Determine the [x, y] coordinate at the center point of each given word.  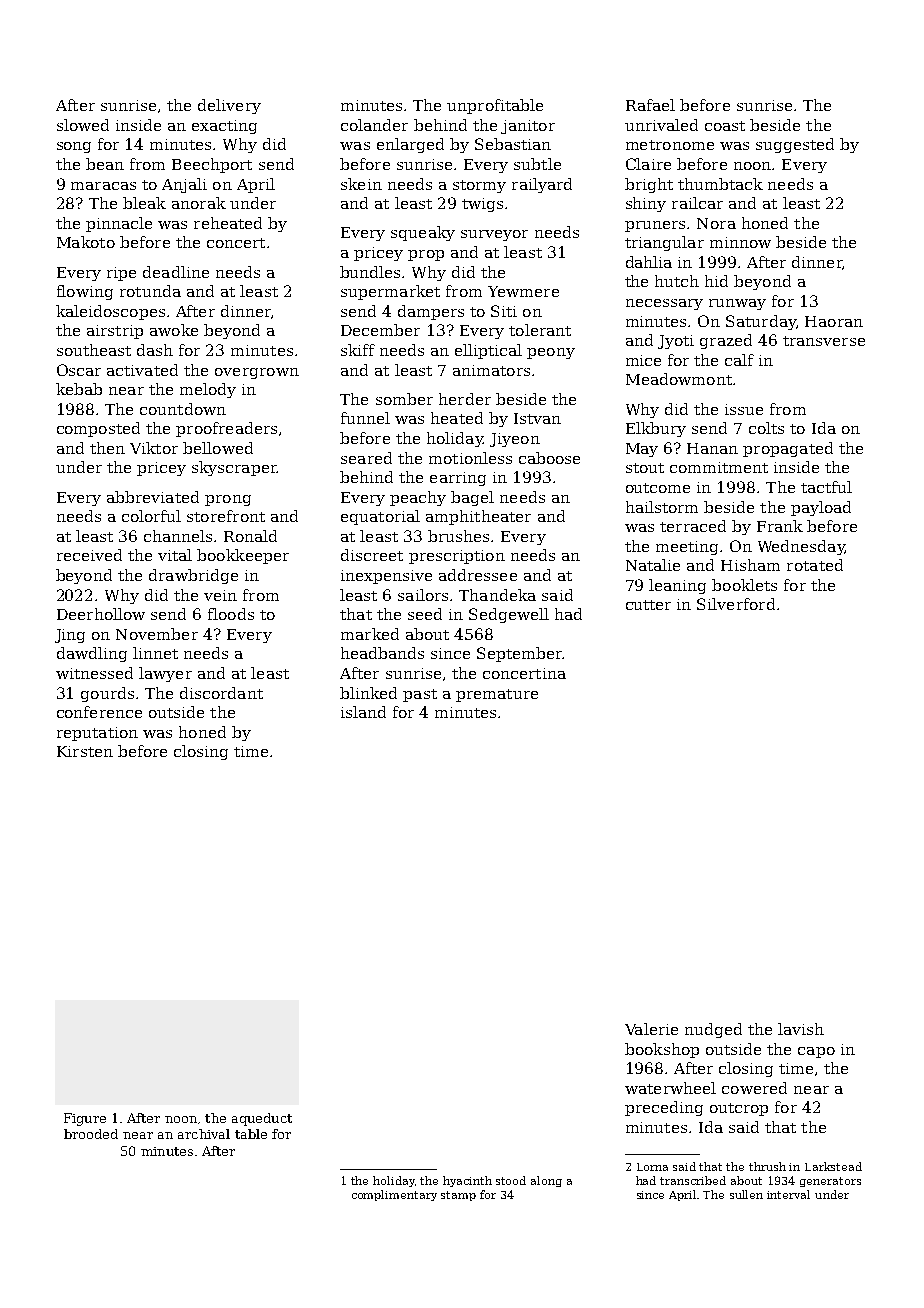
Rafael [650, 105]
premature [497, 695]
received [89, 555]
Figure [85, 1119]
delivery [229, 106]
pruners [655, 226]
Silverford [736, 604]
